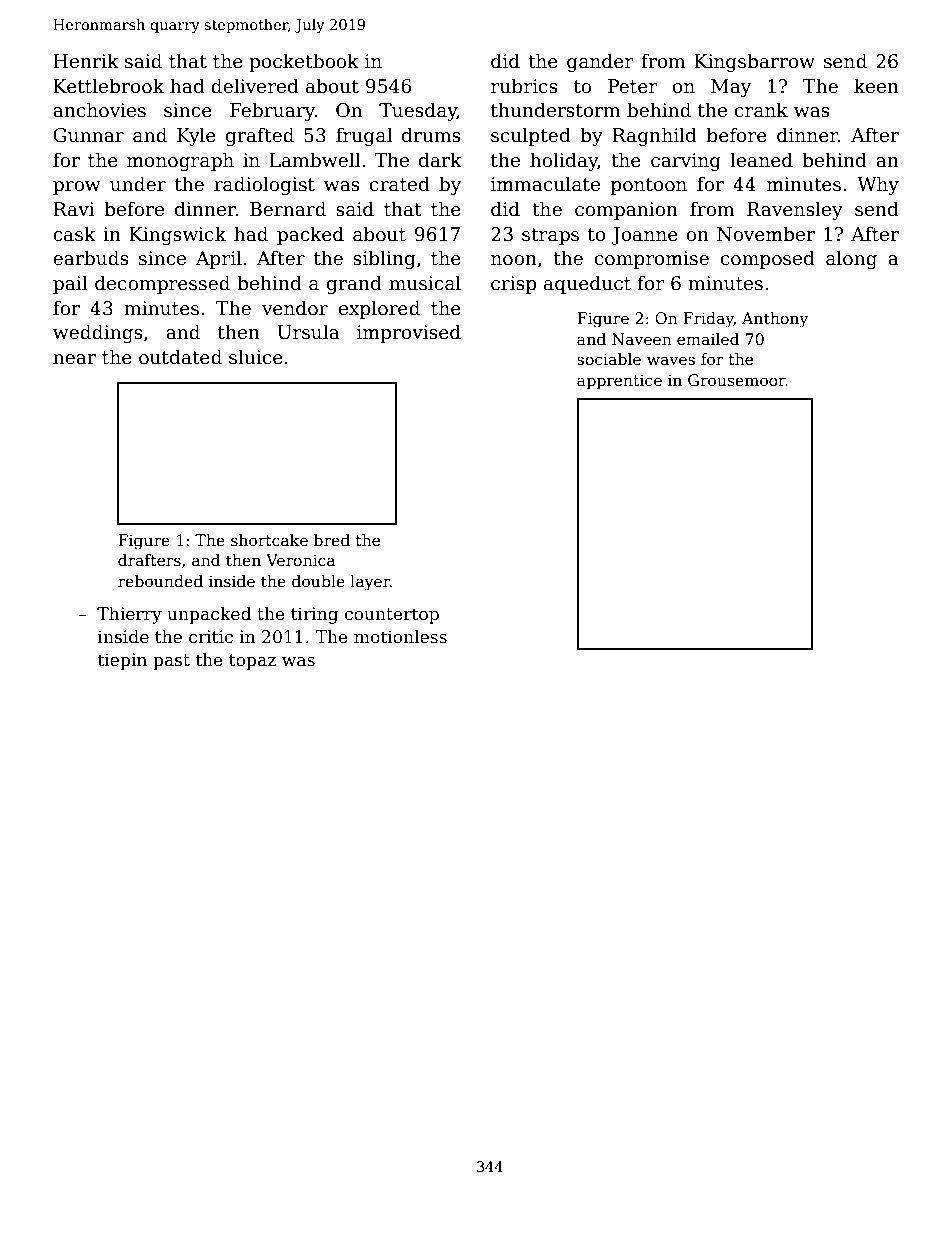  I want to click on layer, so click(370, 583).
